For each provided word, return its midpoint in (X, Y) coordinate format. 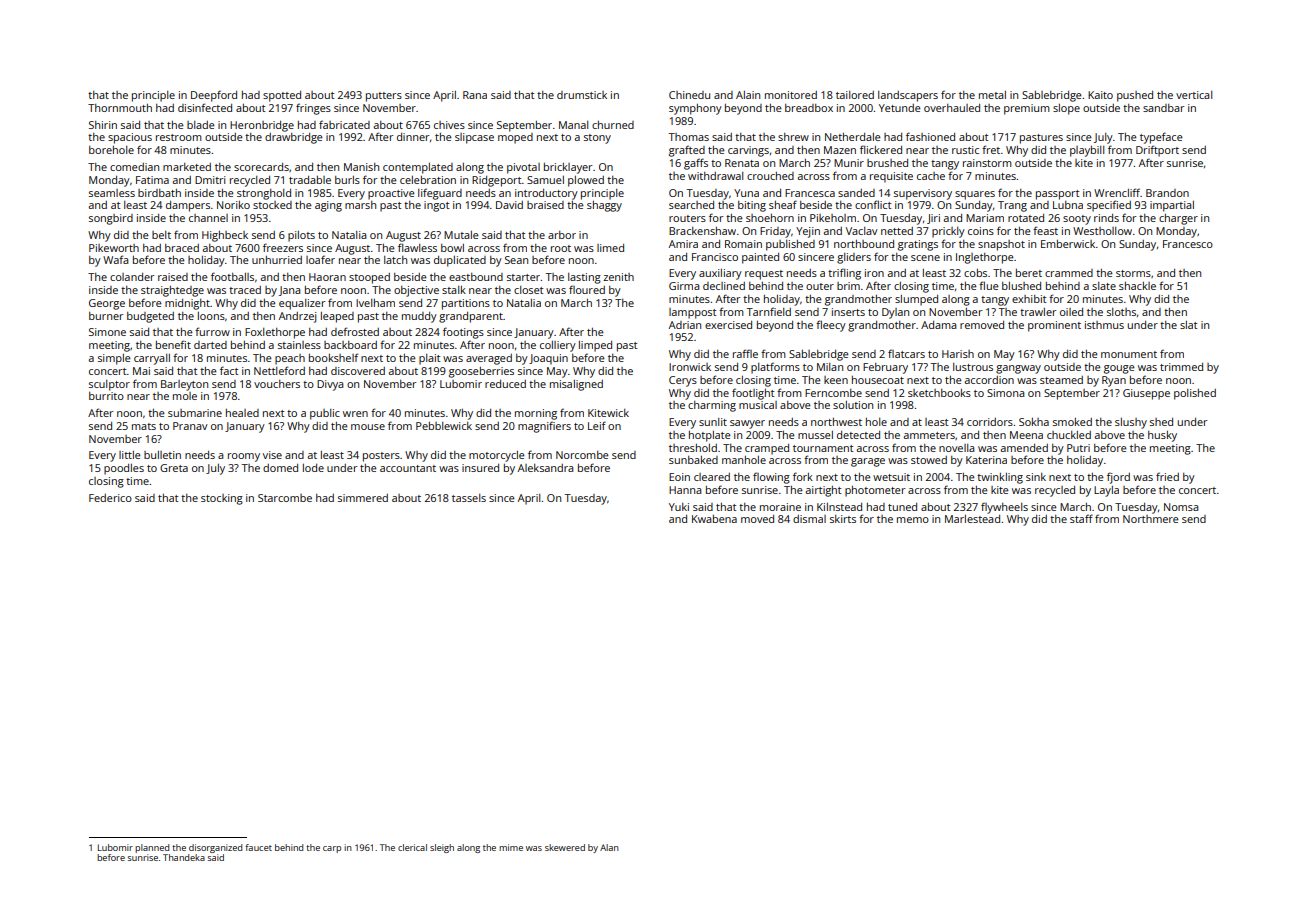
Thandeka (184, 857)
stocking (222, 499)
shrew (793, 137)
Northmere (1151, 519)
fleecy (831, 326)
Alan (609, 847)
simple (114, 359)
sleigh (442, 848)
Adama (938, 325)
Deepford (214, 96)
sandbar (1163, 108)
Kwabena (714, 519)
